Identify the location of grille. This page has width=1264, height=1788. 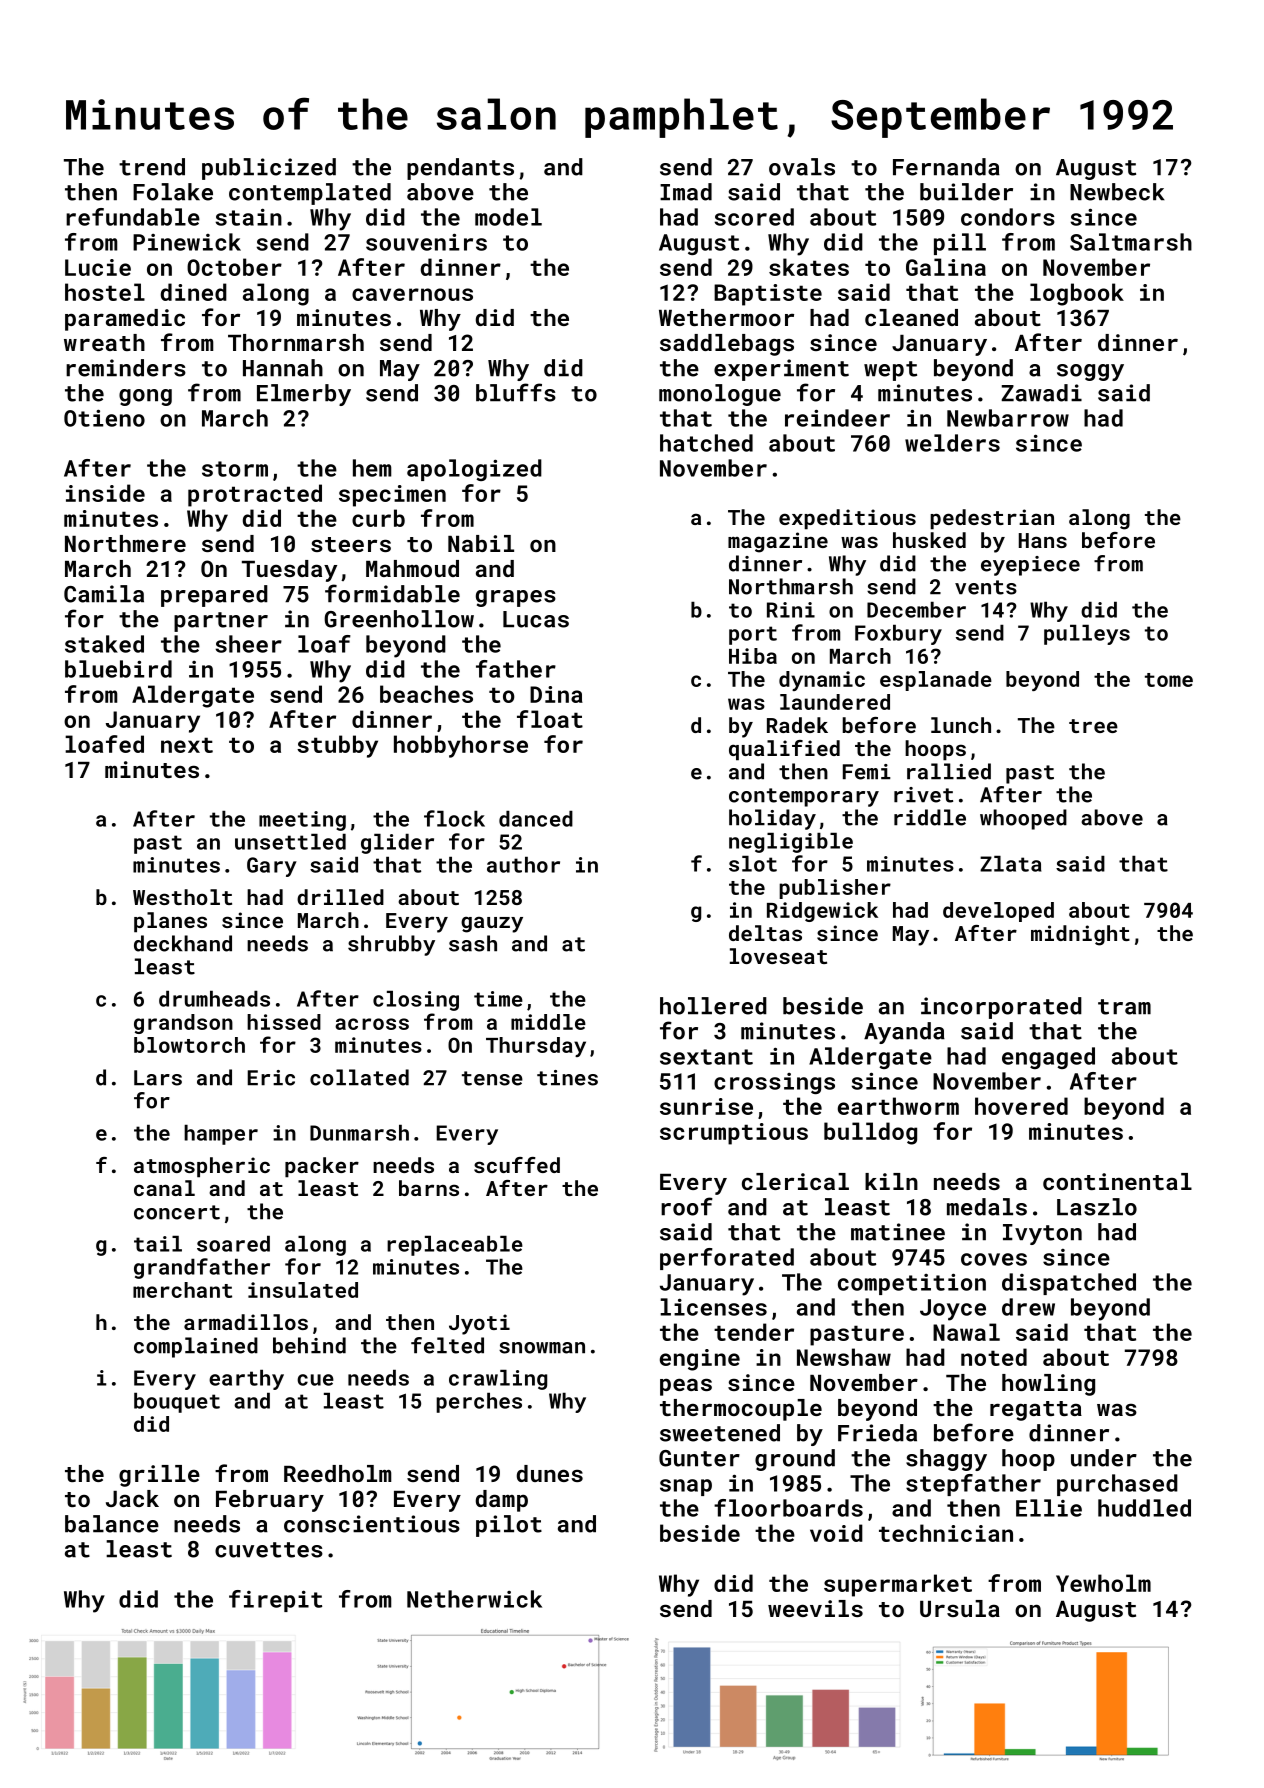
(159, 1476).
